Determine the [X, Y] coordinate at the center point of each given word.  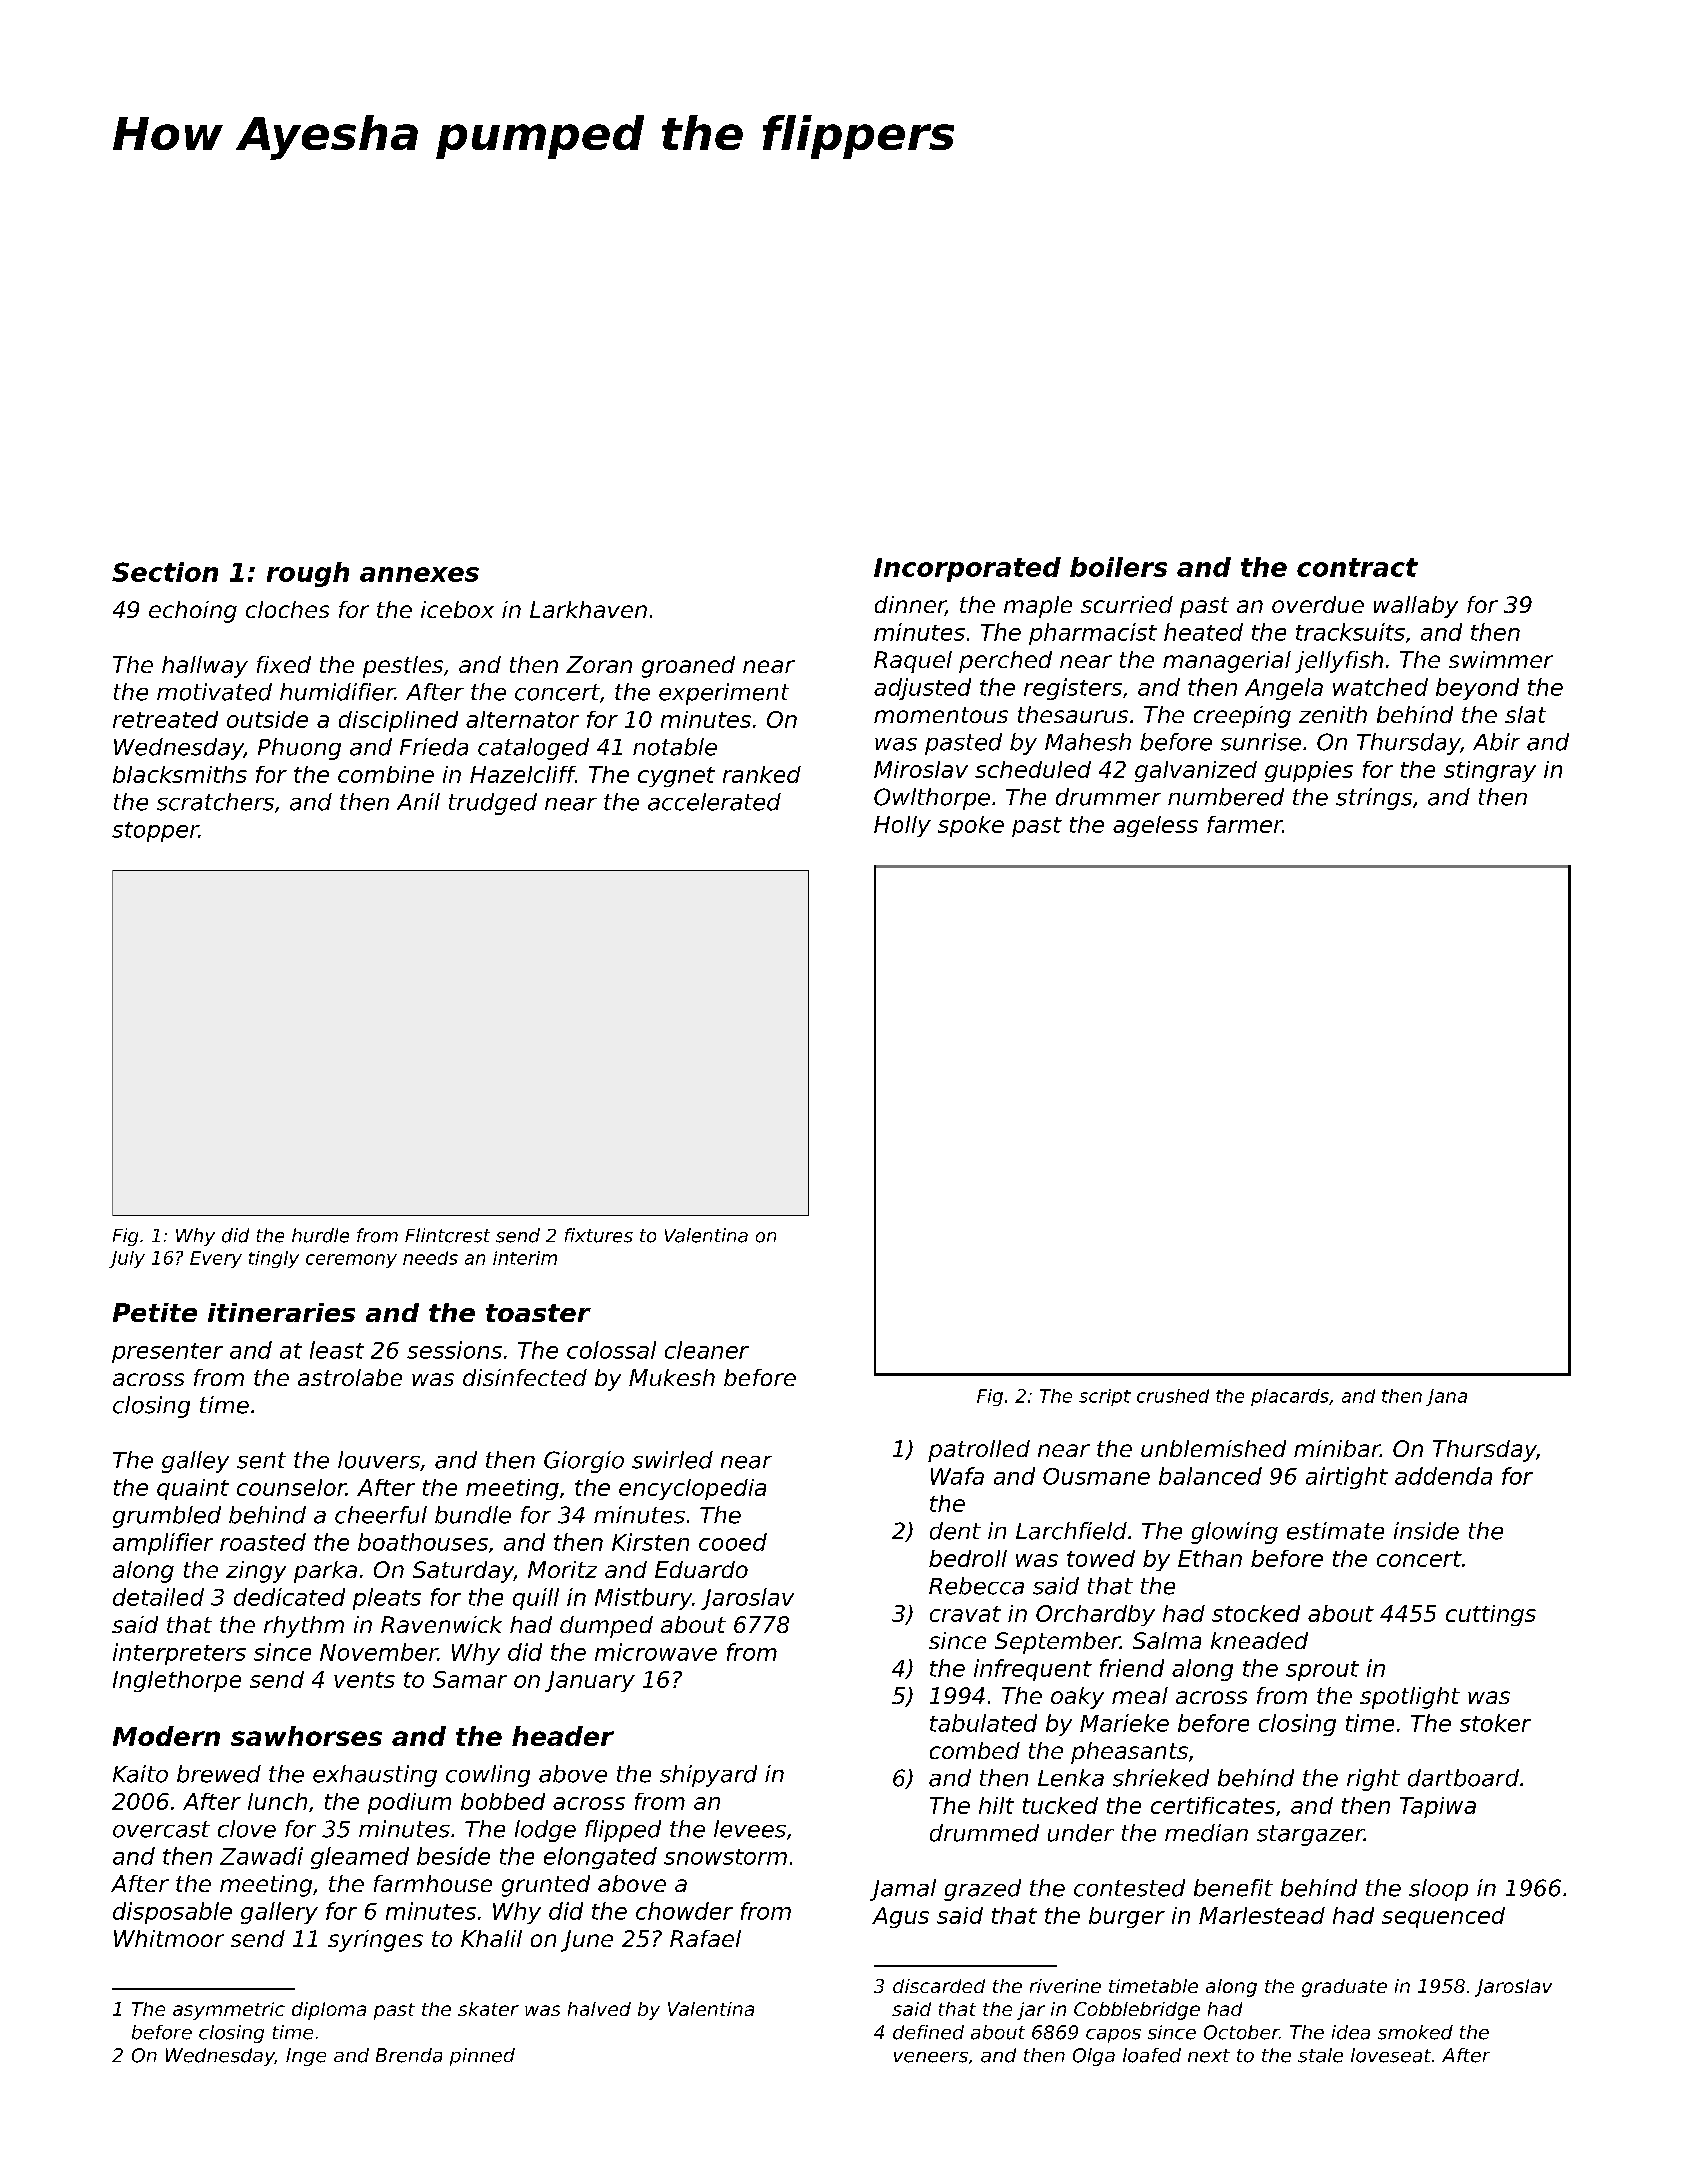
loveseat [1391, 2055]
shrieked [1161, 1778]
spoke [971, 826]
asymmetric [229, 2011]
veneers [931, 2057]
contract [1357, 567]
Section [165, 572]
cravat [965, 1614]
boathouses [423, 1542]
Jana [1446, 1397]
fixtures [599, 1235]
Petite [155, 1312]
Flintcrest [447, 1235]
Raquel [913, 662]
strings [1374, 799]
